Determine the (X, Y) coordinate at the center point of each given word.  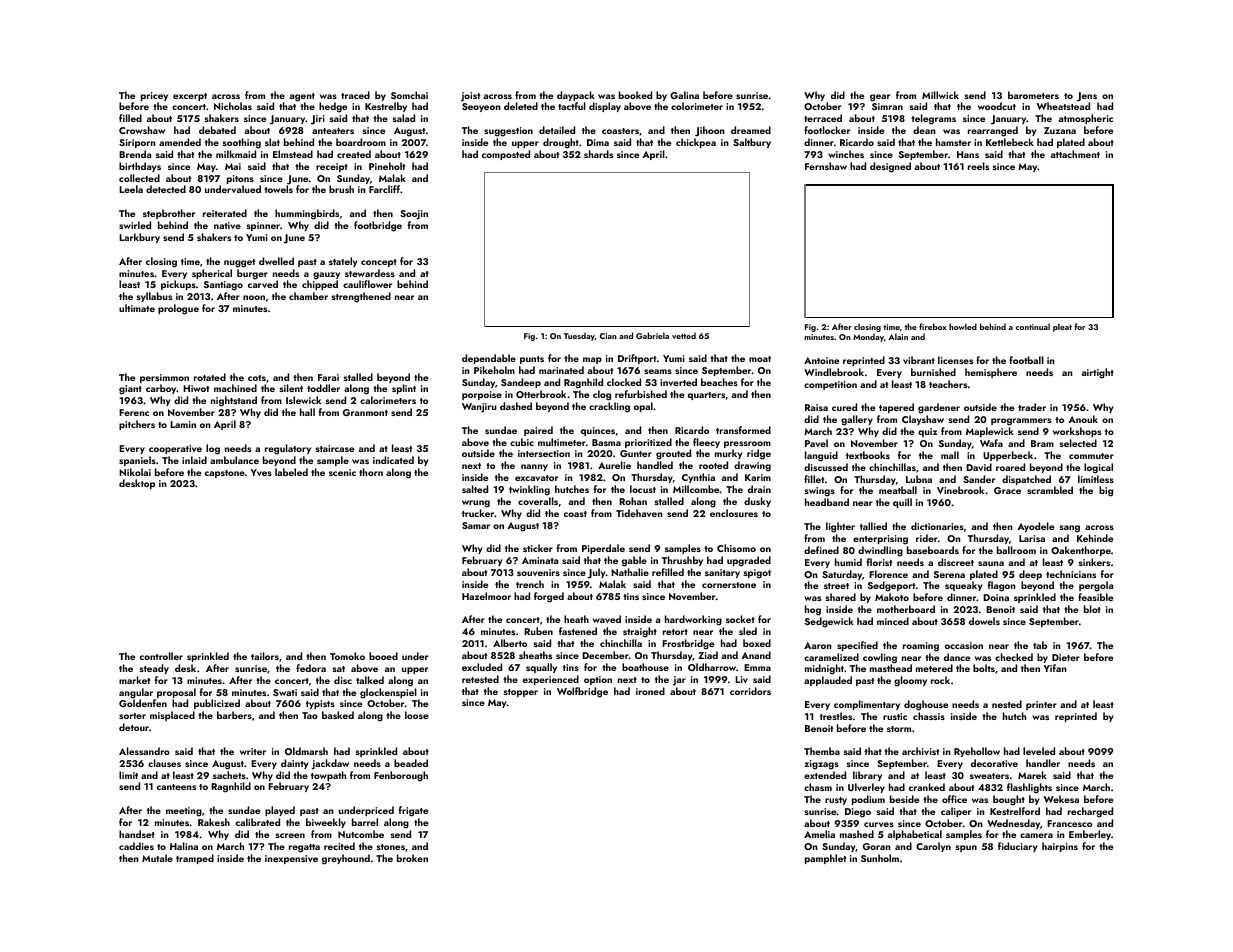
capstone (225, 474)
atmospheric (1086, 119)
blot (1092, 609)
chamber (308, 296)
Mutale (157, 858)
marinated (561, 370)
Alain (898, 336)
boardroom (361, 142)
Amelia (819, 834)
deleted (521, 106)
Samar (476, 525)
